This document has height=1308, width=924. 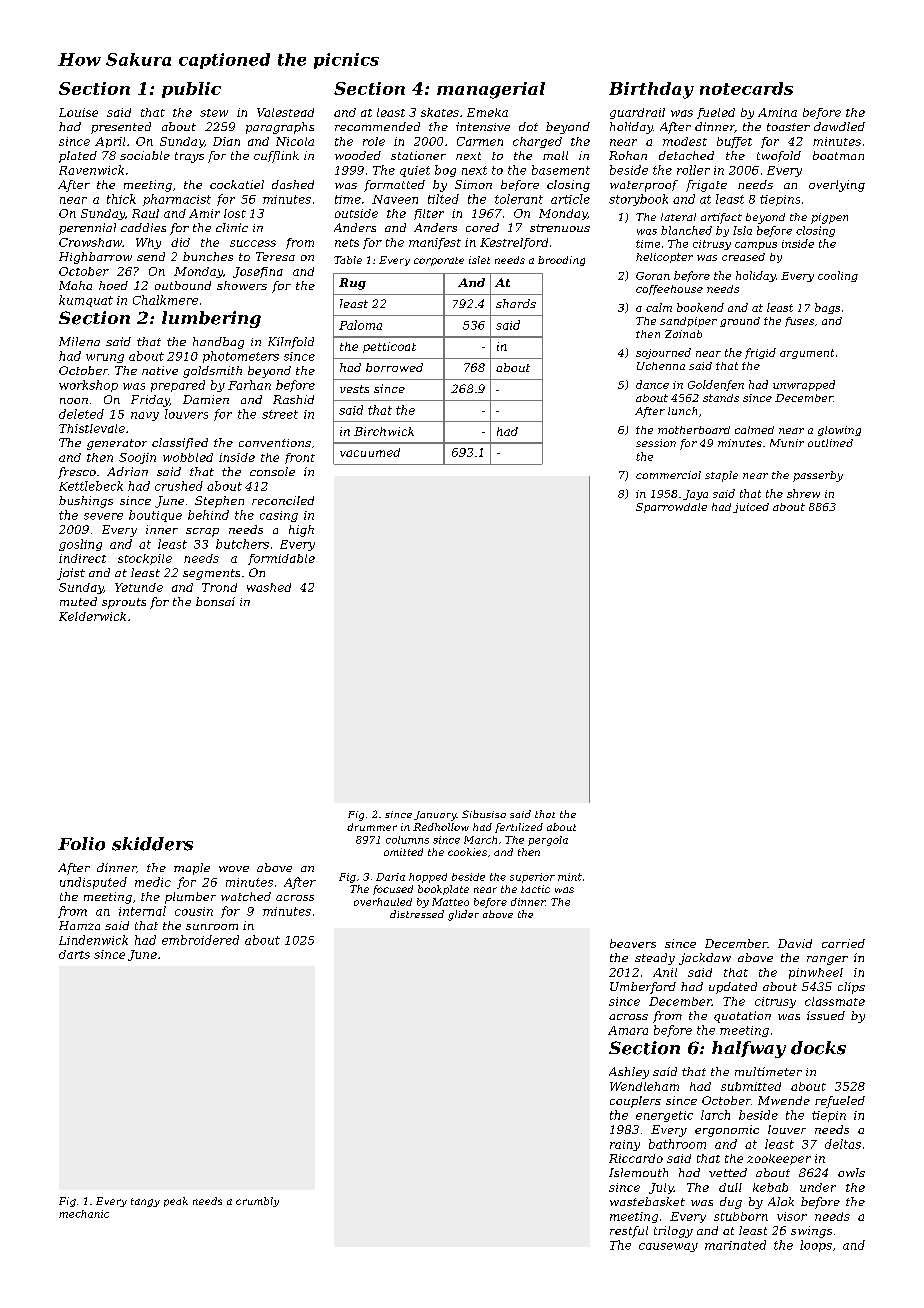 I want to click on Sparrowdale, so click(x=671, y=508).
